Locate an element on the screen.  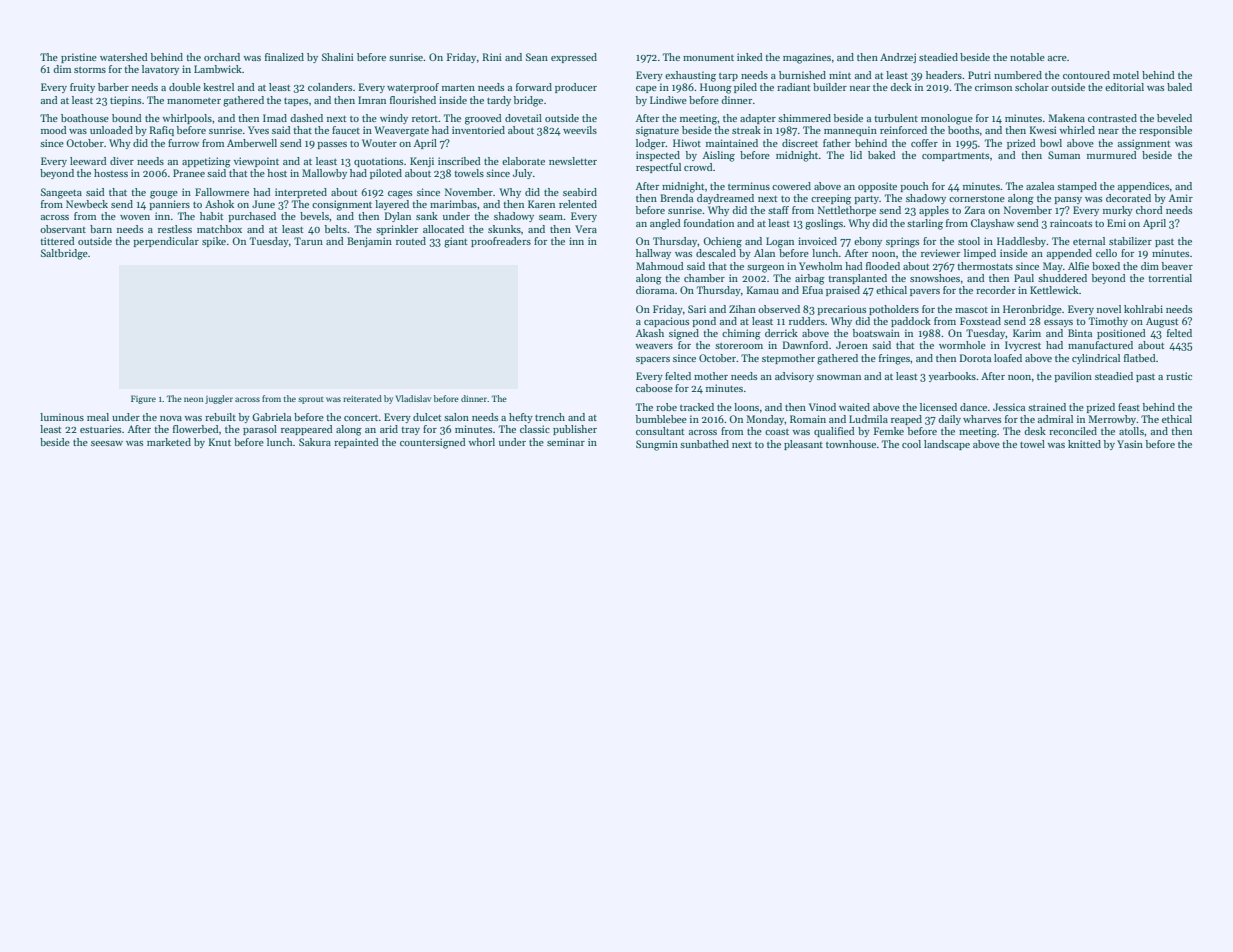
seesaw is located at coordinates (107, 443).
